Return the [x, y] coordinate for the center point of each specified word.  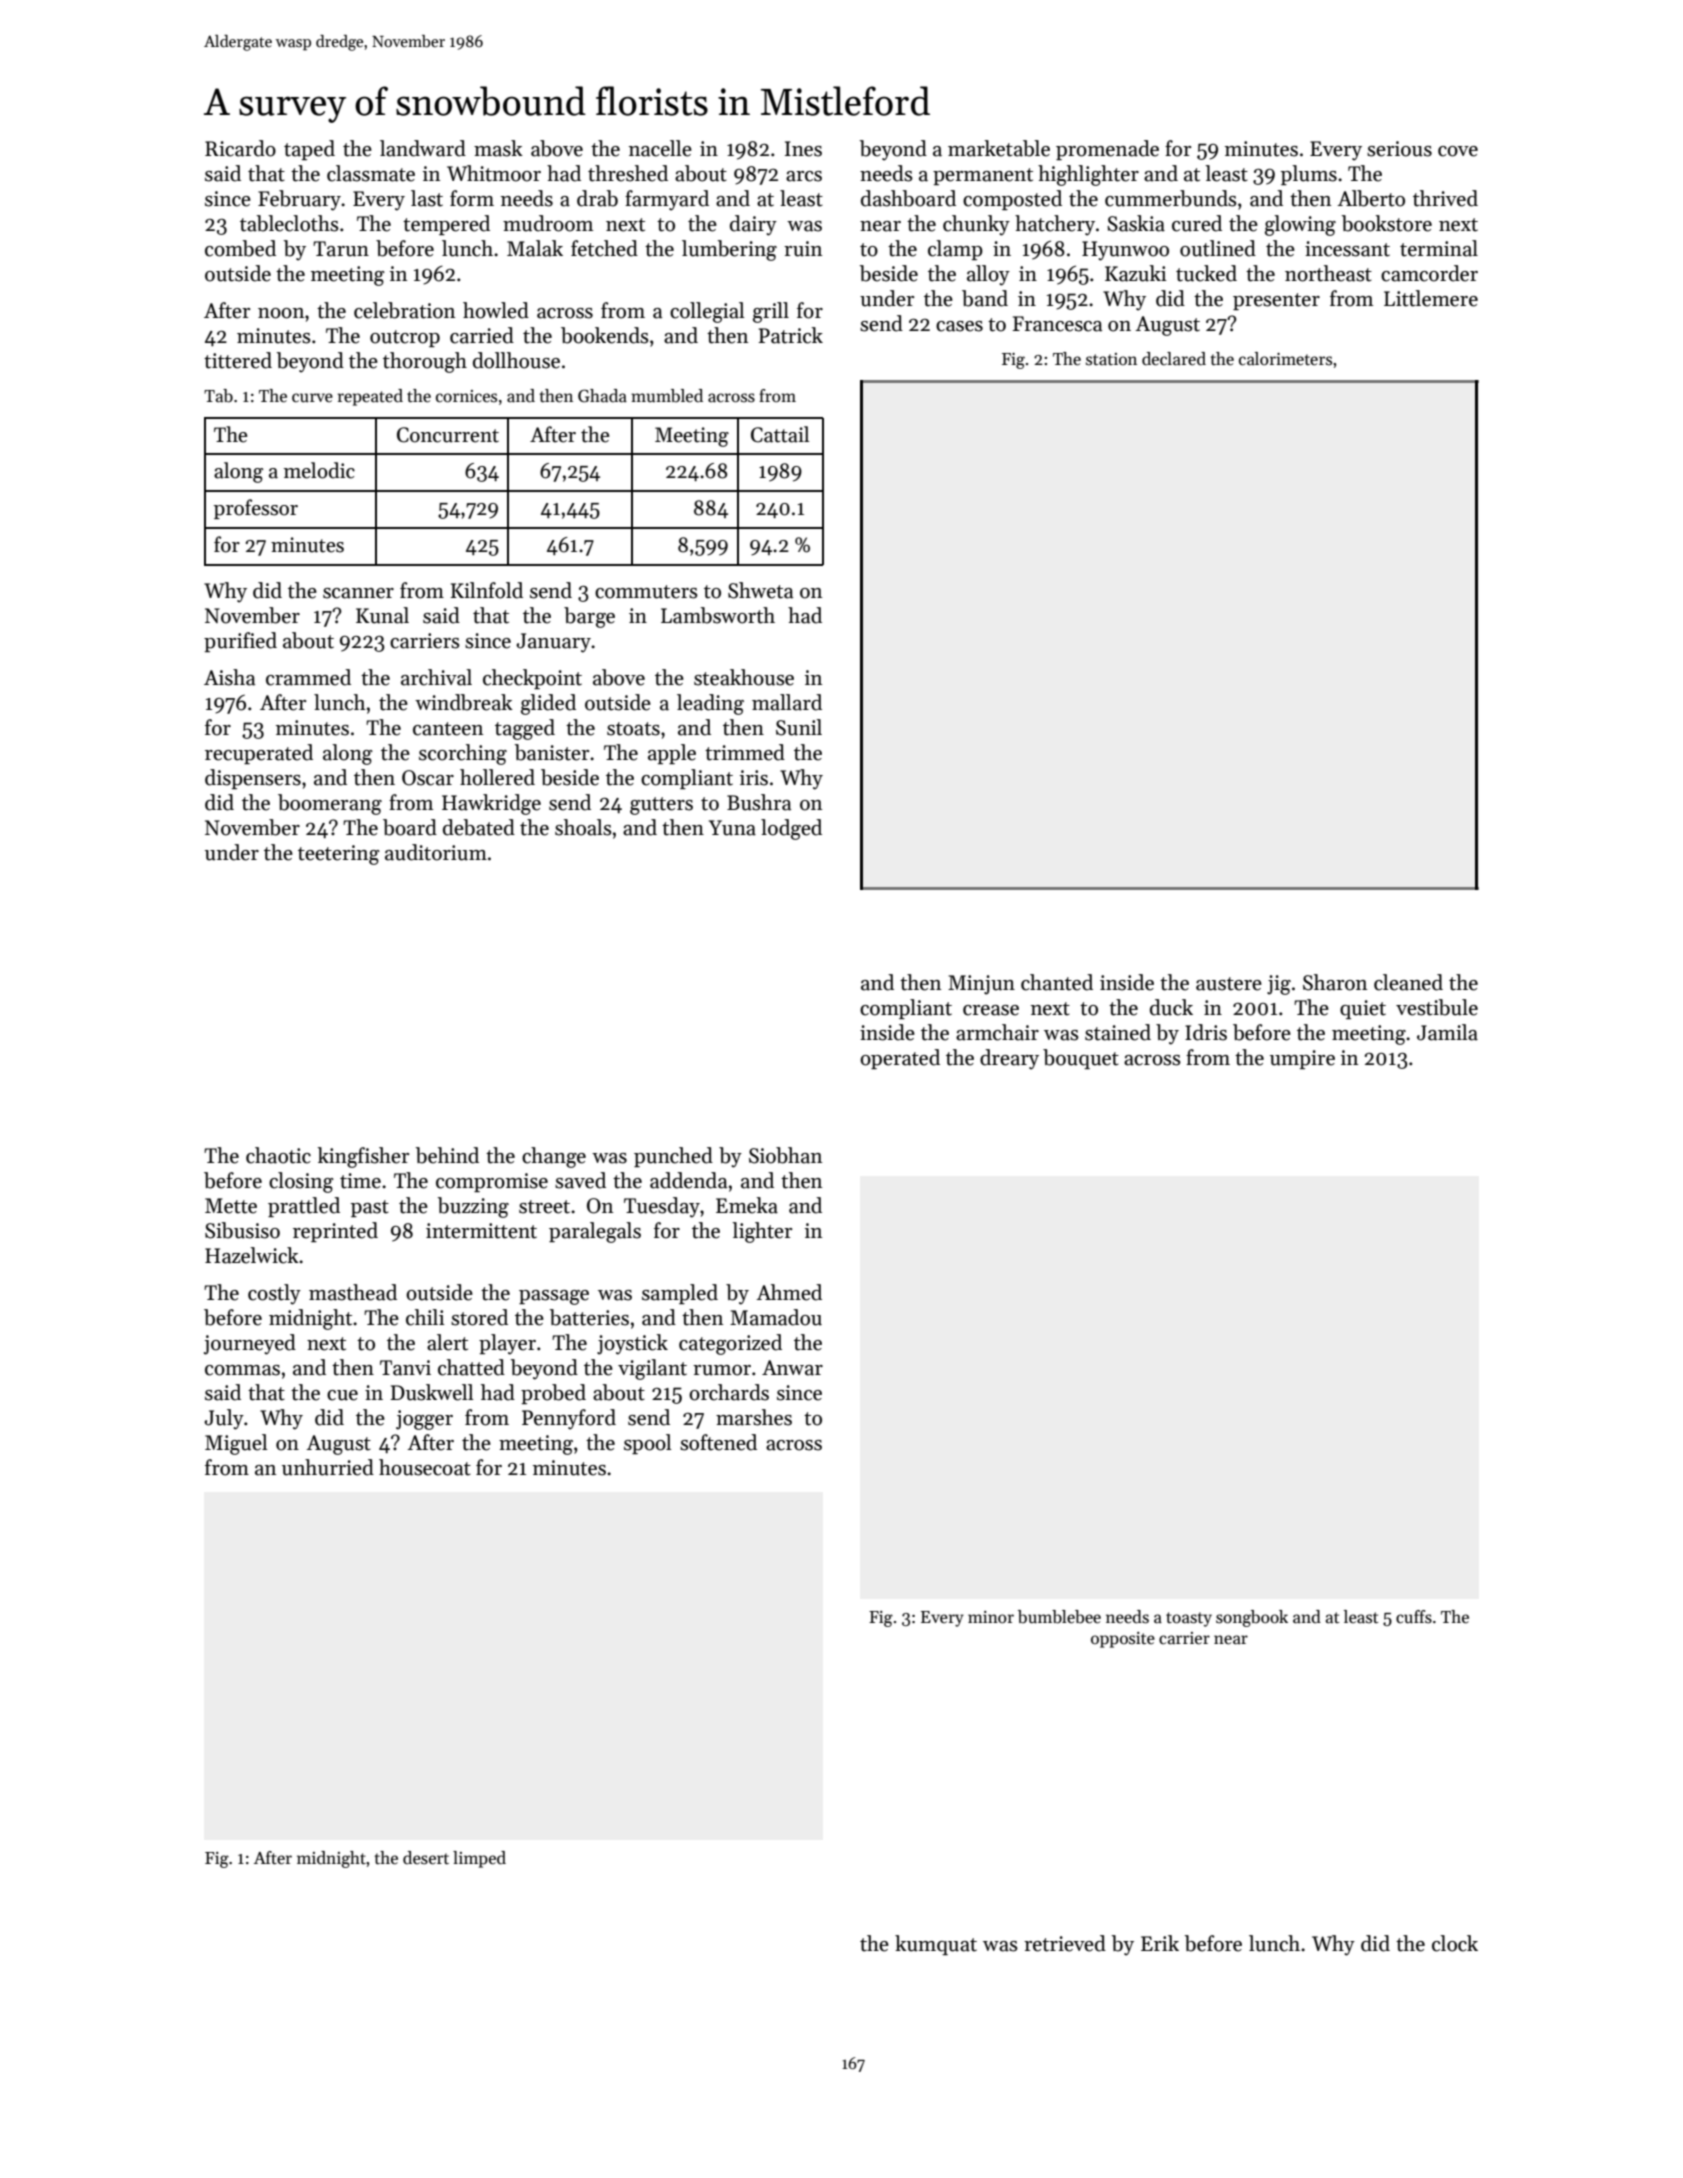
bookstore [1387, 223]
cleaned [1408, 982]
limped [479, 1859]
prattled [304, 1207]
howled [496, 310]
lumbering [729, 250]
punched [673, 1157]
